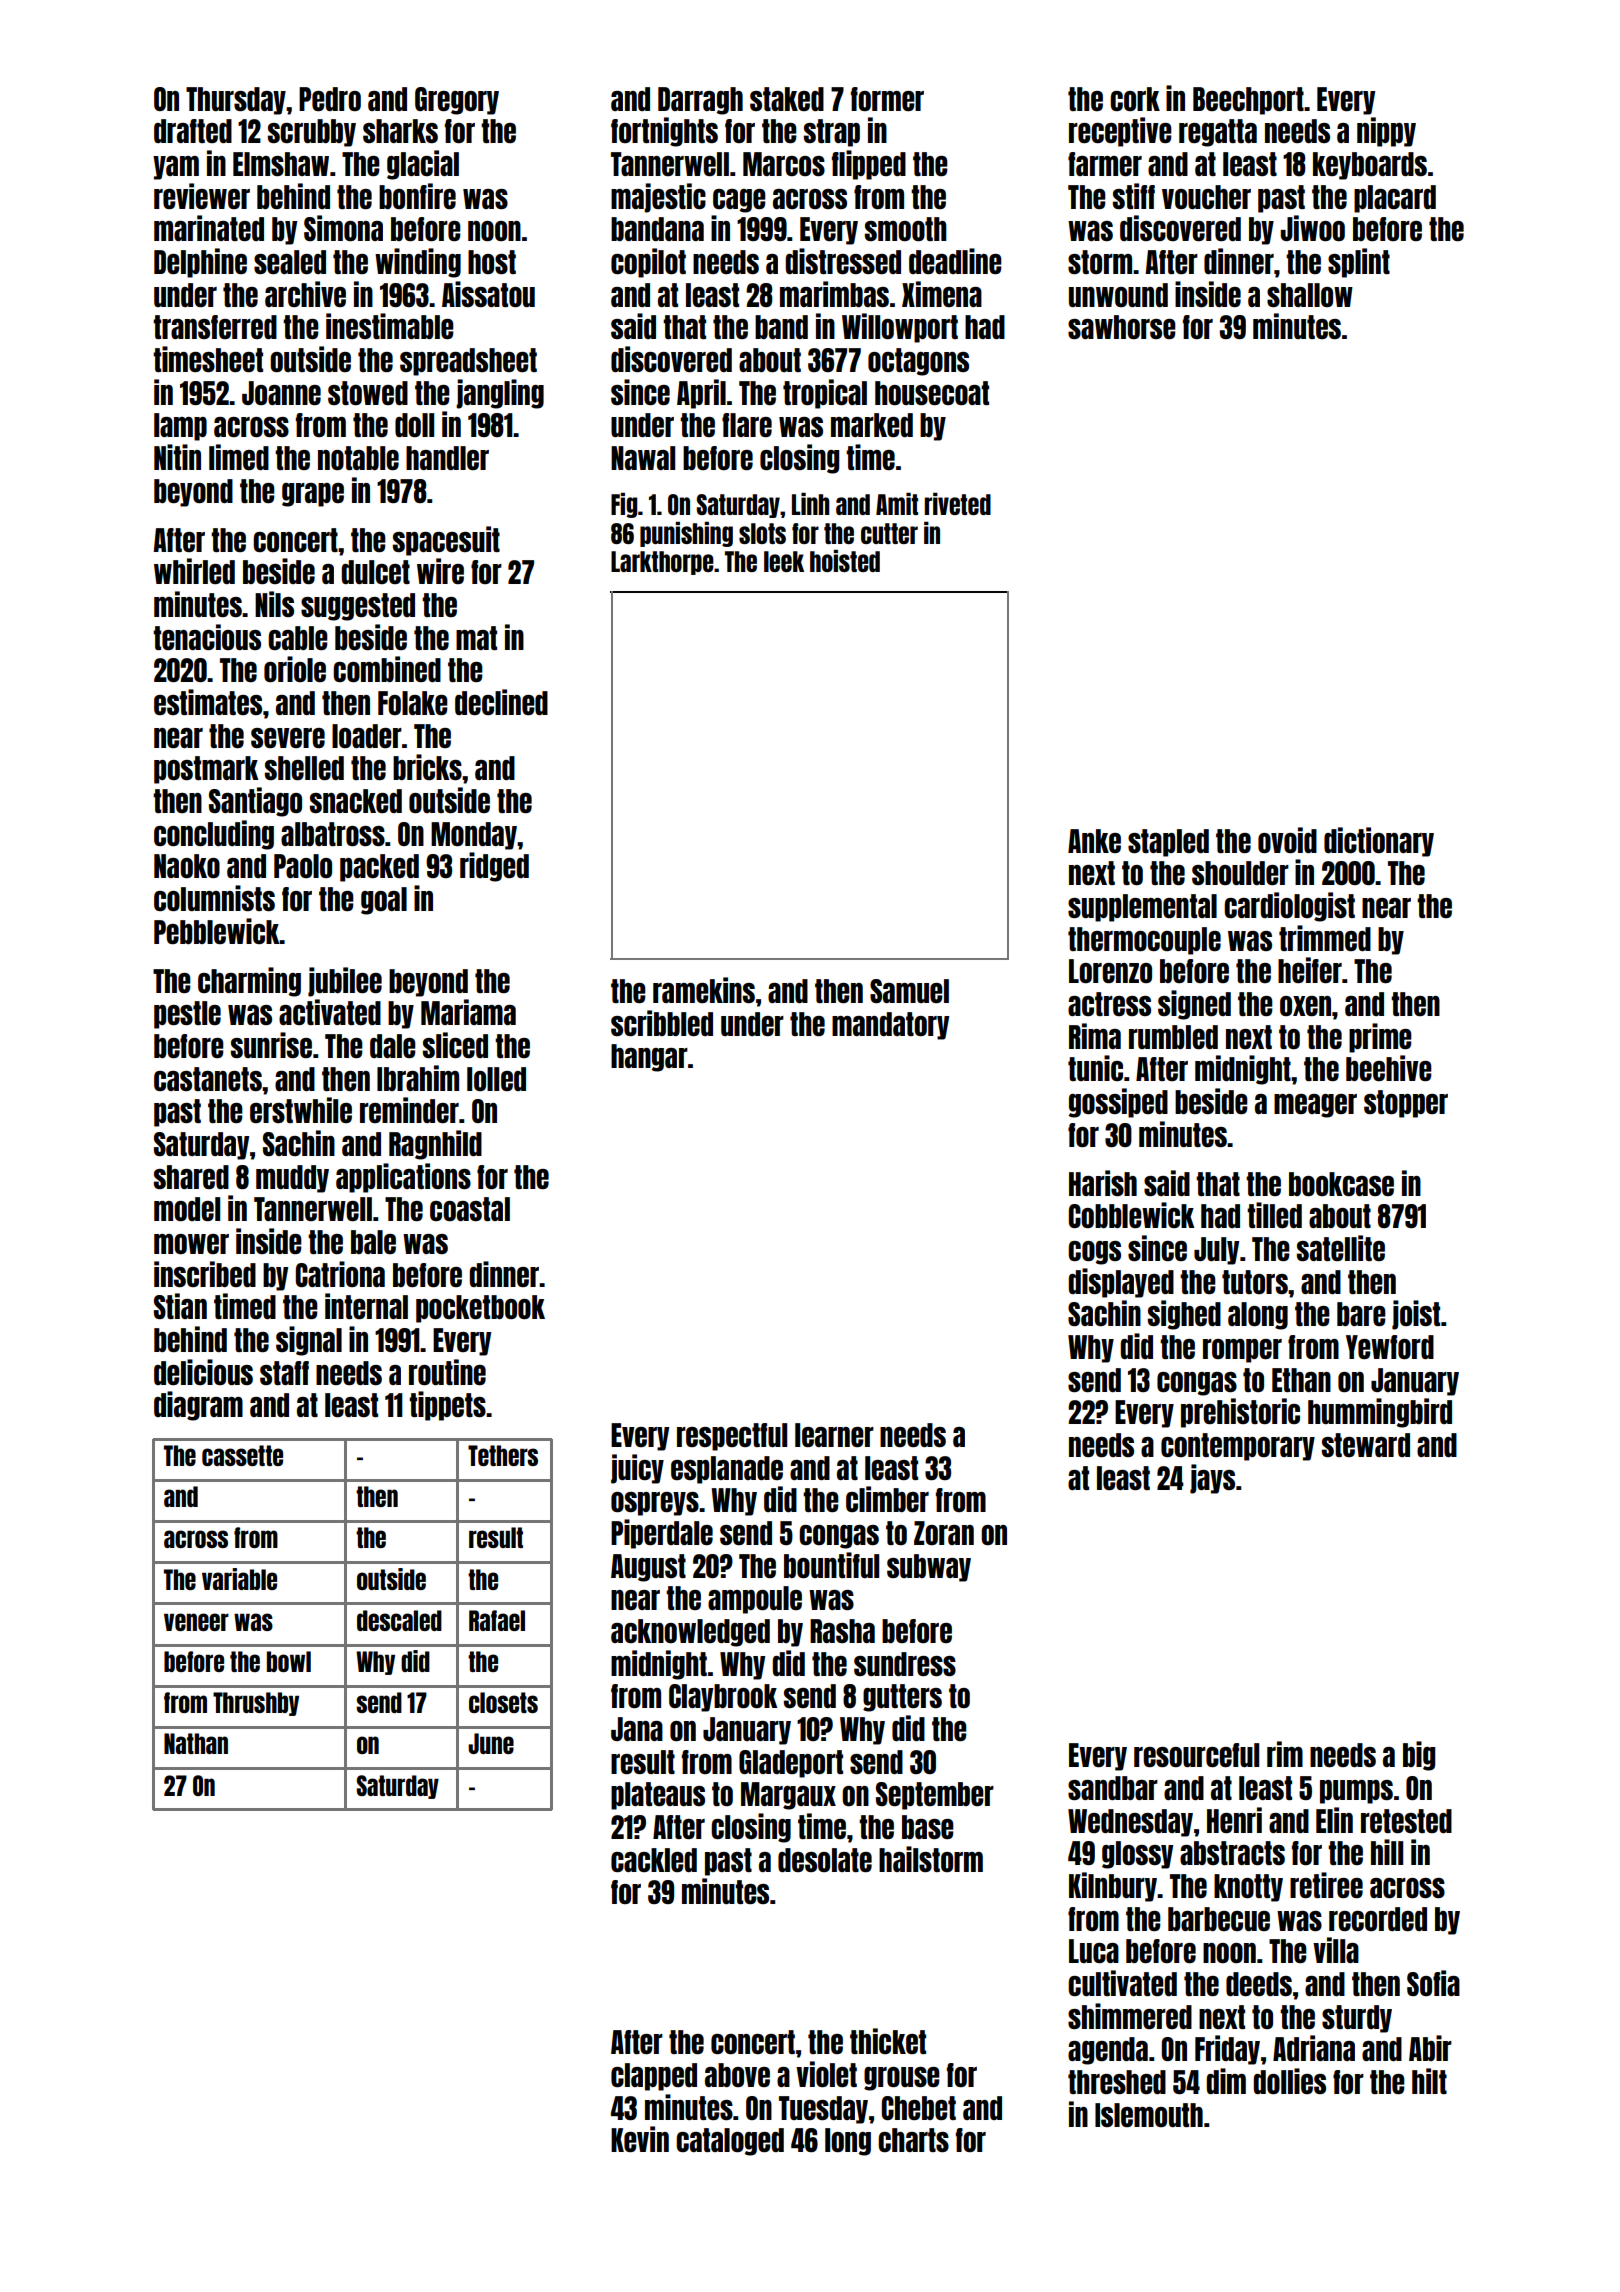 The image size is (1620, 2292). What do you see at coordinates (196, 1743) in the screenshot?
I see `Nathan` at bounding box center [196, 1743].
